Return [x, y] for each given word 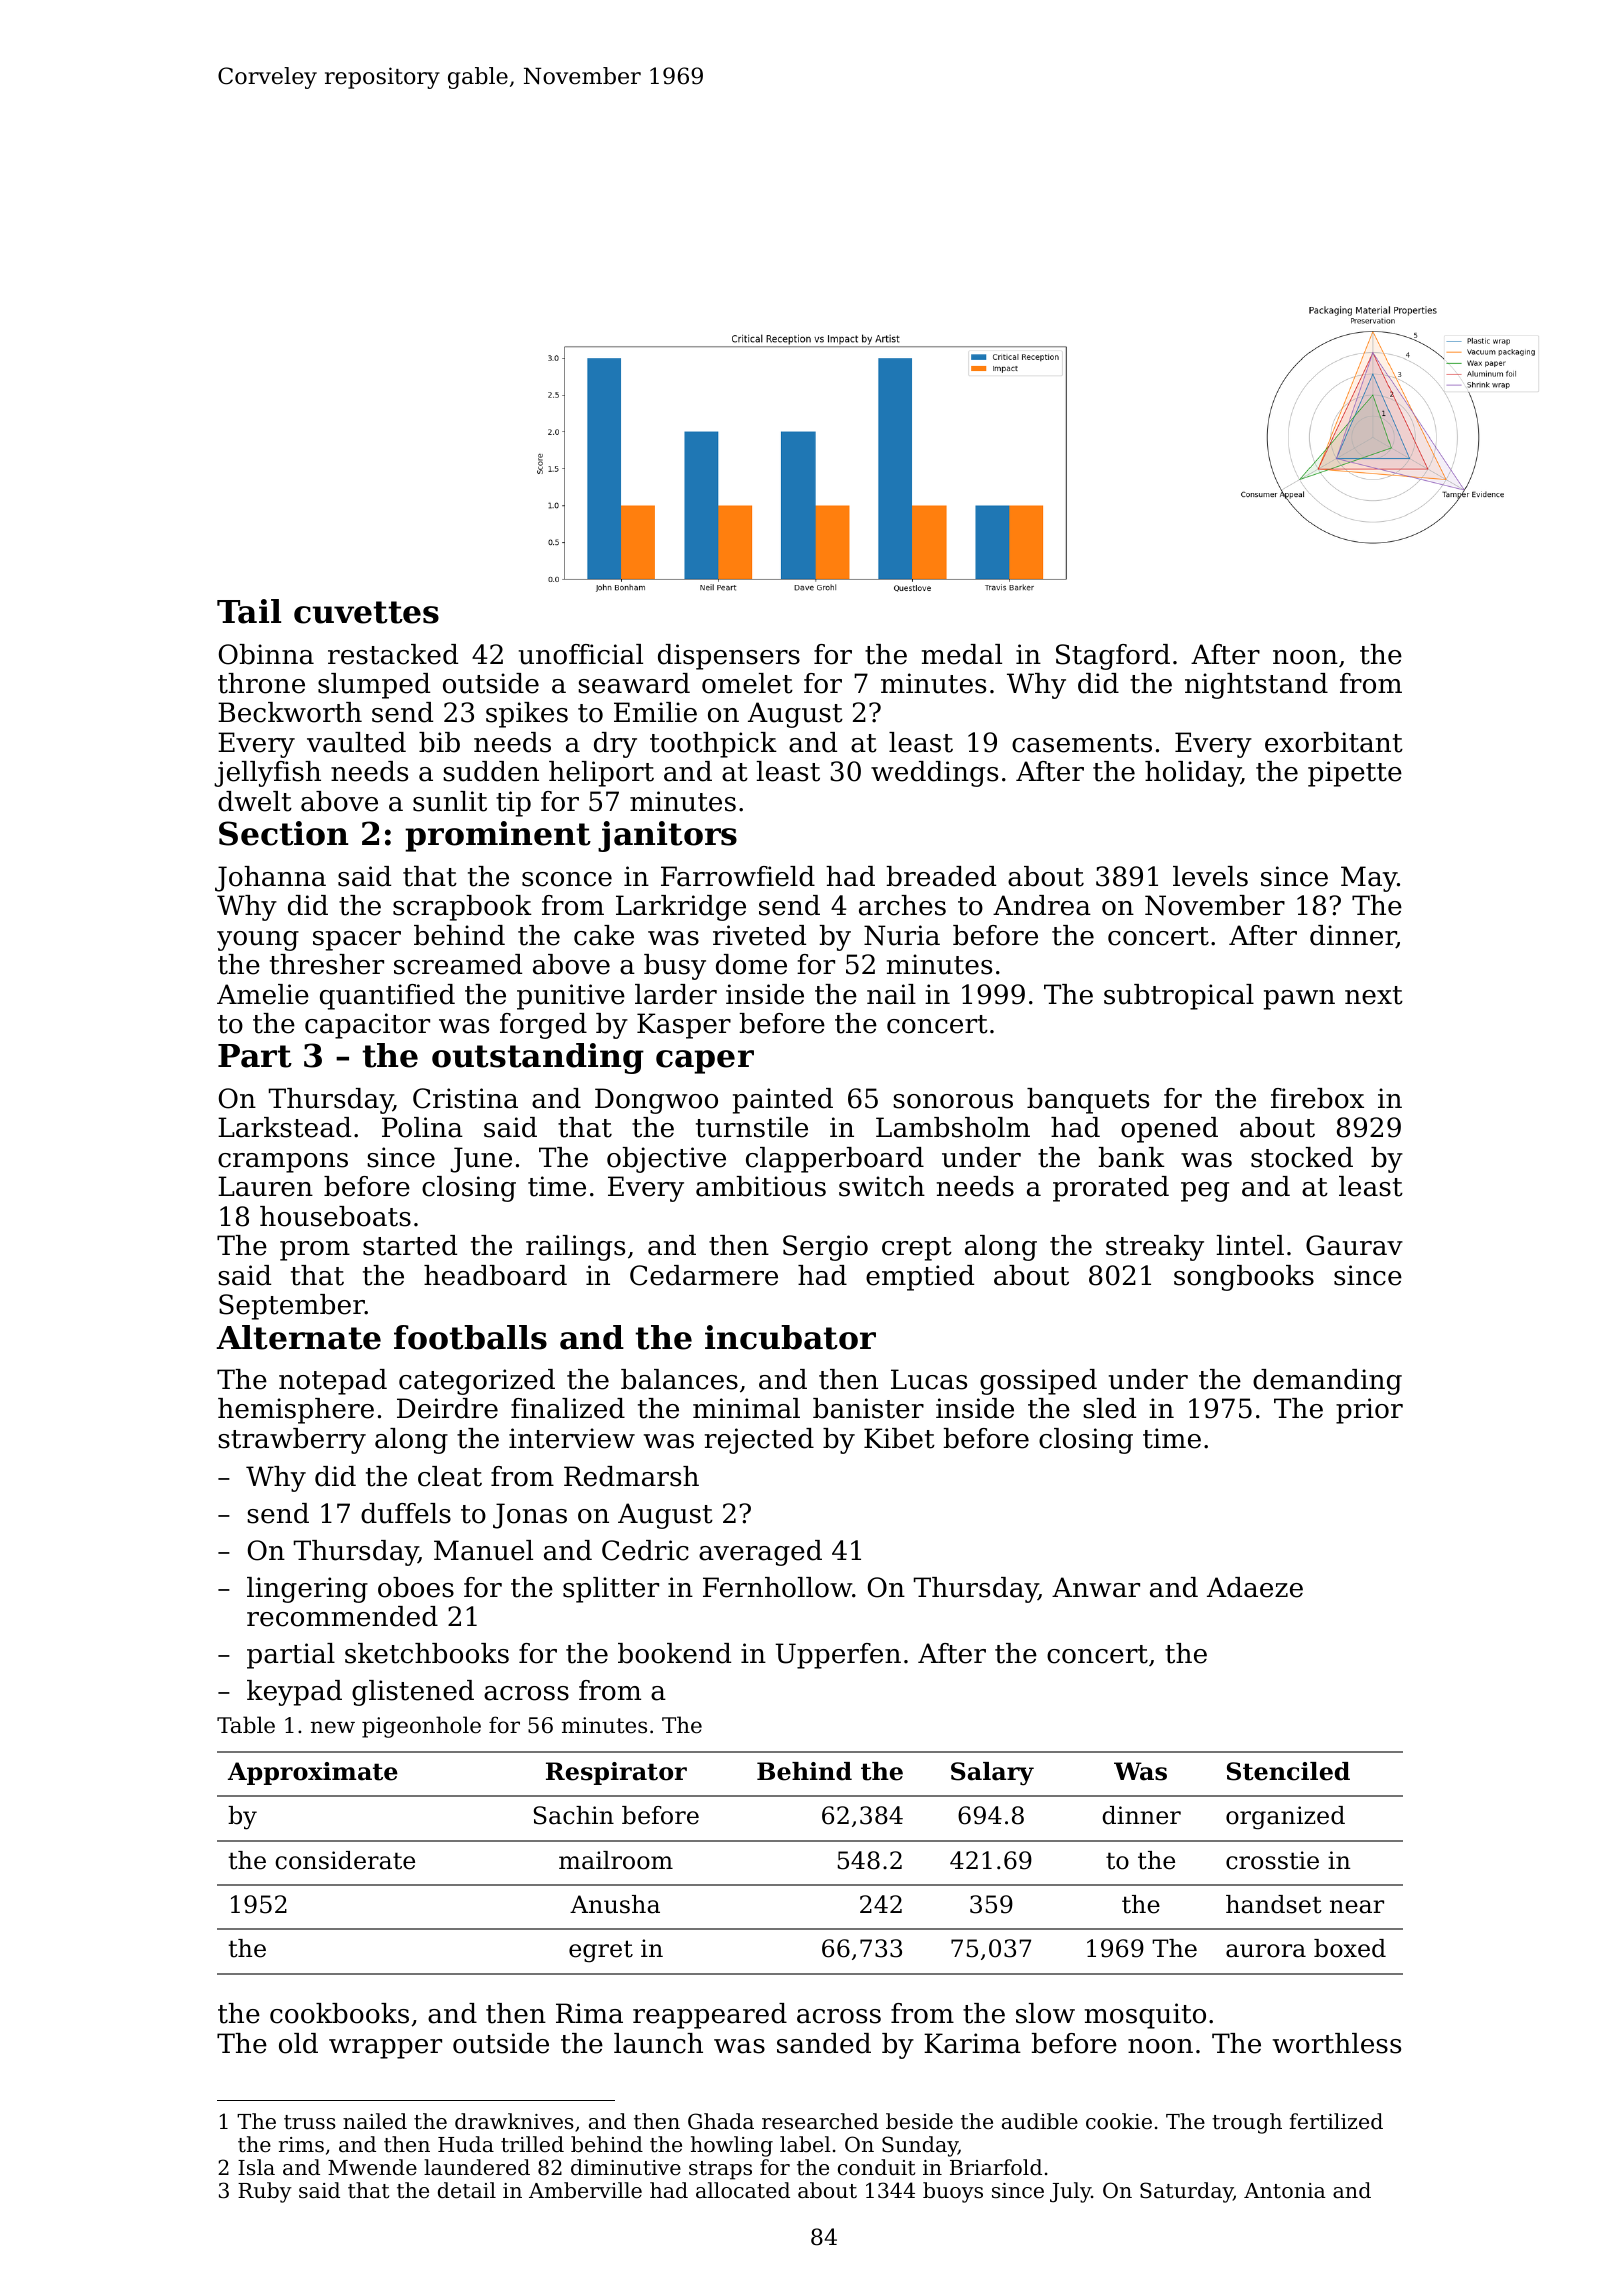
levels [1210, 876]
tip [513, 804]
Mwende [372, 2167]
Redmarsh [631, 1476]
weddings [934, 774]
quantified [387, 997]
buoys [953, 2192]
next [1374, 995]
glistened [413, 1693]
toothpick [713, 745]
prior [1369, 1411]
